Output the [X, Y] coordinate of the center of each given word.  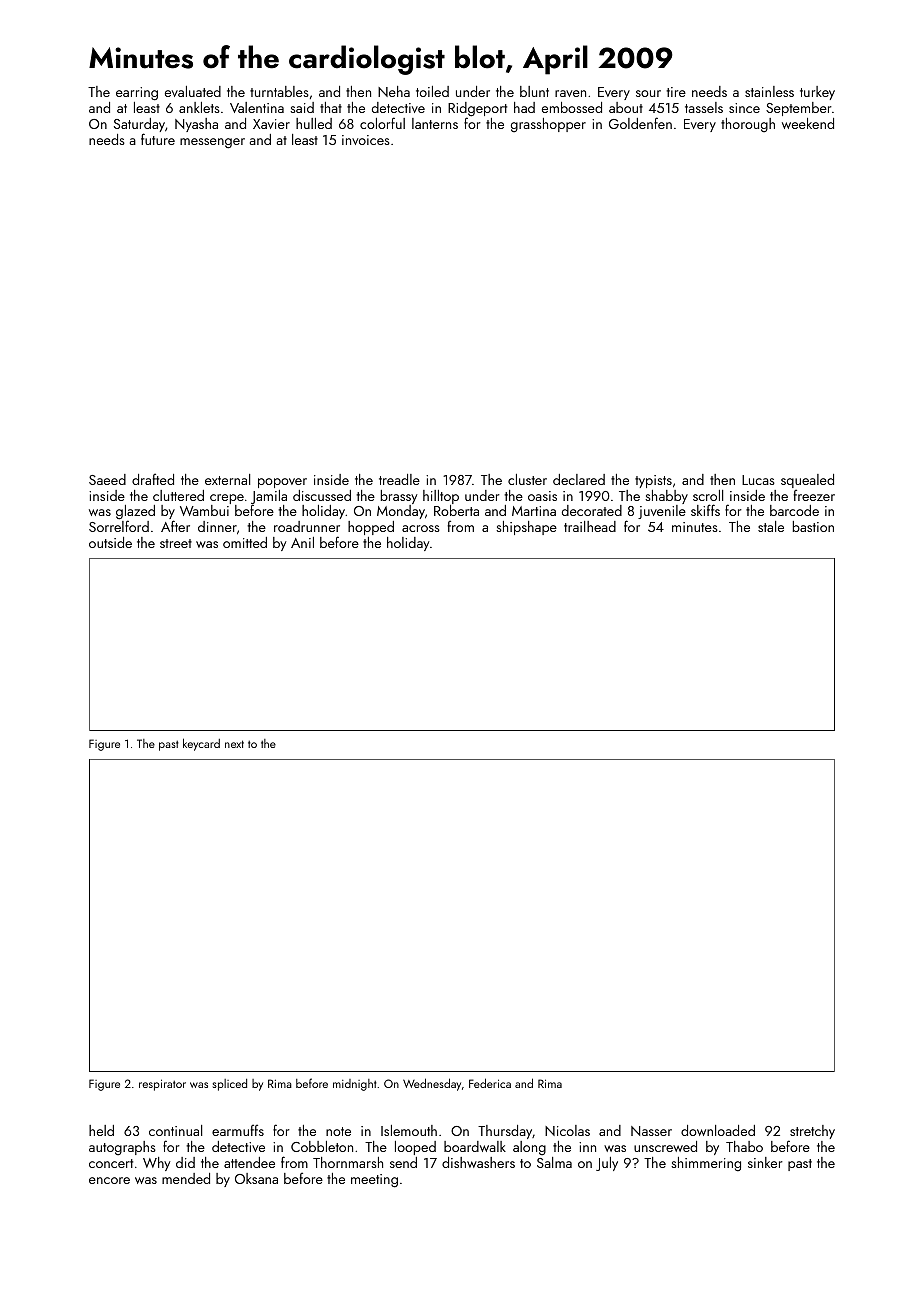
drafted [153, 479]
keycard [201, 744]
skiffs [705, 510]
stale [771, 526]
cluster [527, 479]
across [421, 528]
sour [648, 93]
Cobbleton [322, 1146]
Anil [302, 542]
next [234, 744]
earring [137, 94]
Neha [394, 91]
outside [110, 542]
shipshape [526, 528]
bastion [813, 526]
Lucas [758, 480]
